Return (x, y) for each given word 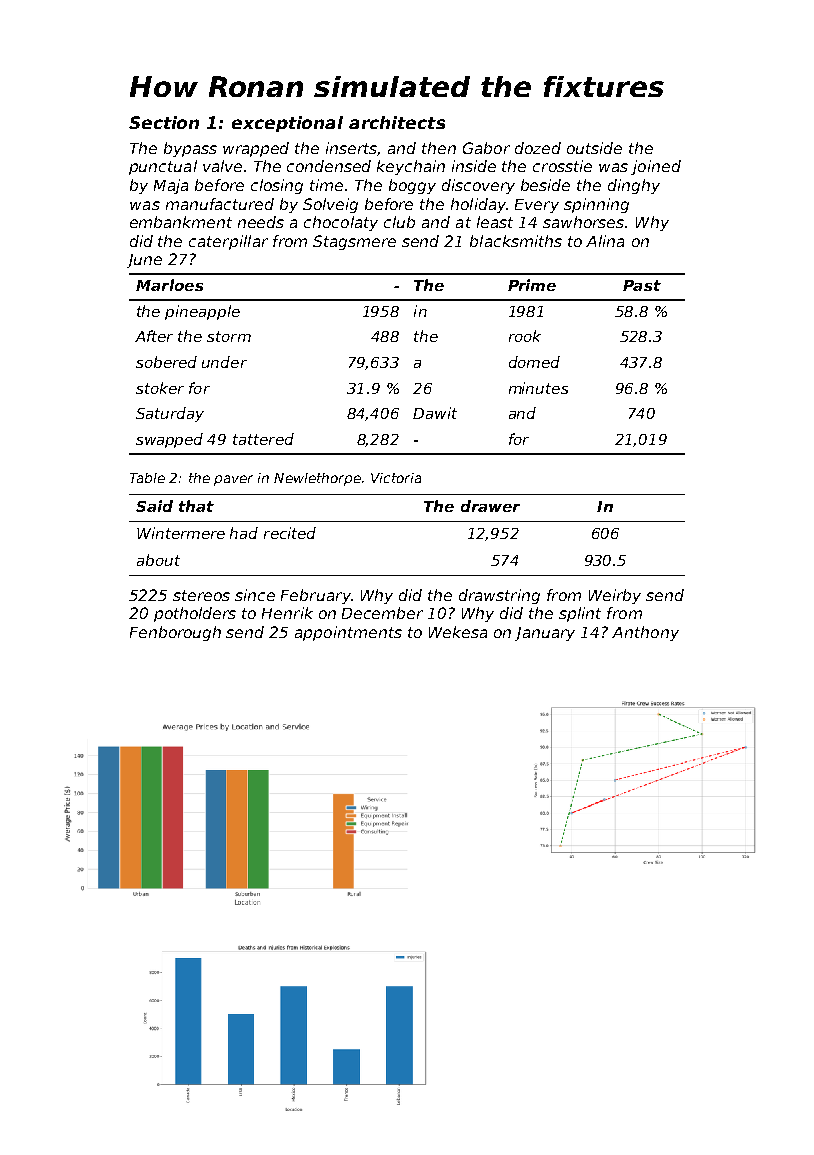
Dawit (435, 413)
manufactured (220, 204)
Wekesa (458, 632)
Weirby (615, 596)
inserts (352, 149)
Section (164, 122)
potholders (195, 614)
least (495, 222)
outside (594, 148)
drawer (490, 506)
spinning (596, 205)
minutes (538, 388)
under (224, 362)
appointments (348, 633)
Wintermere (181, 533)
